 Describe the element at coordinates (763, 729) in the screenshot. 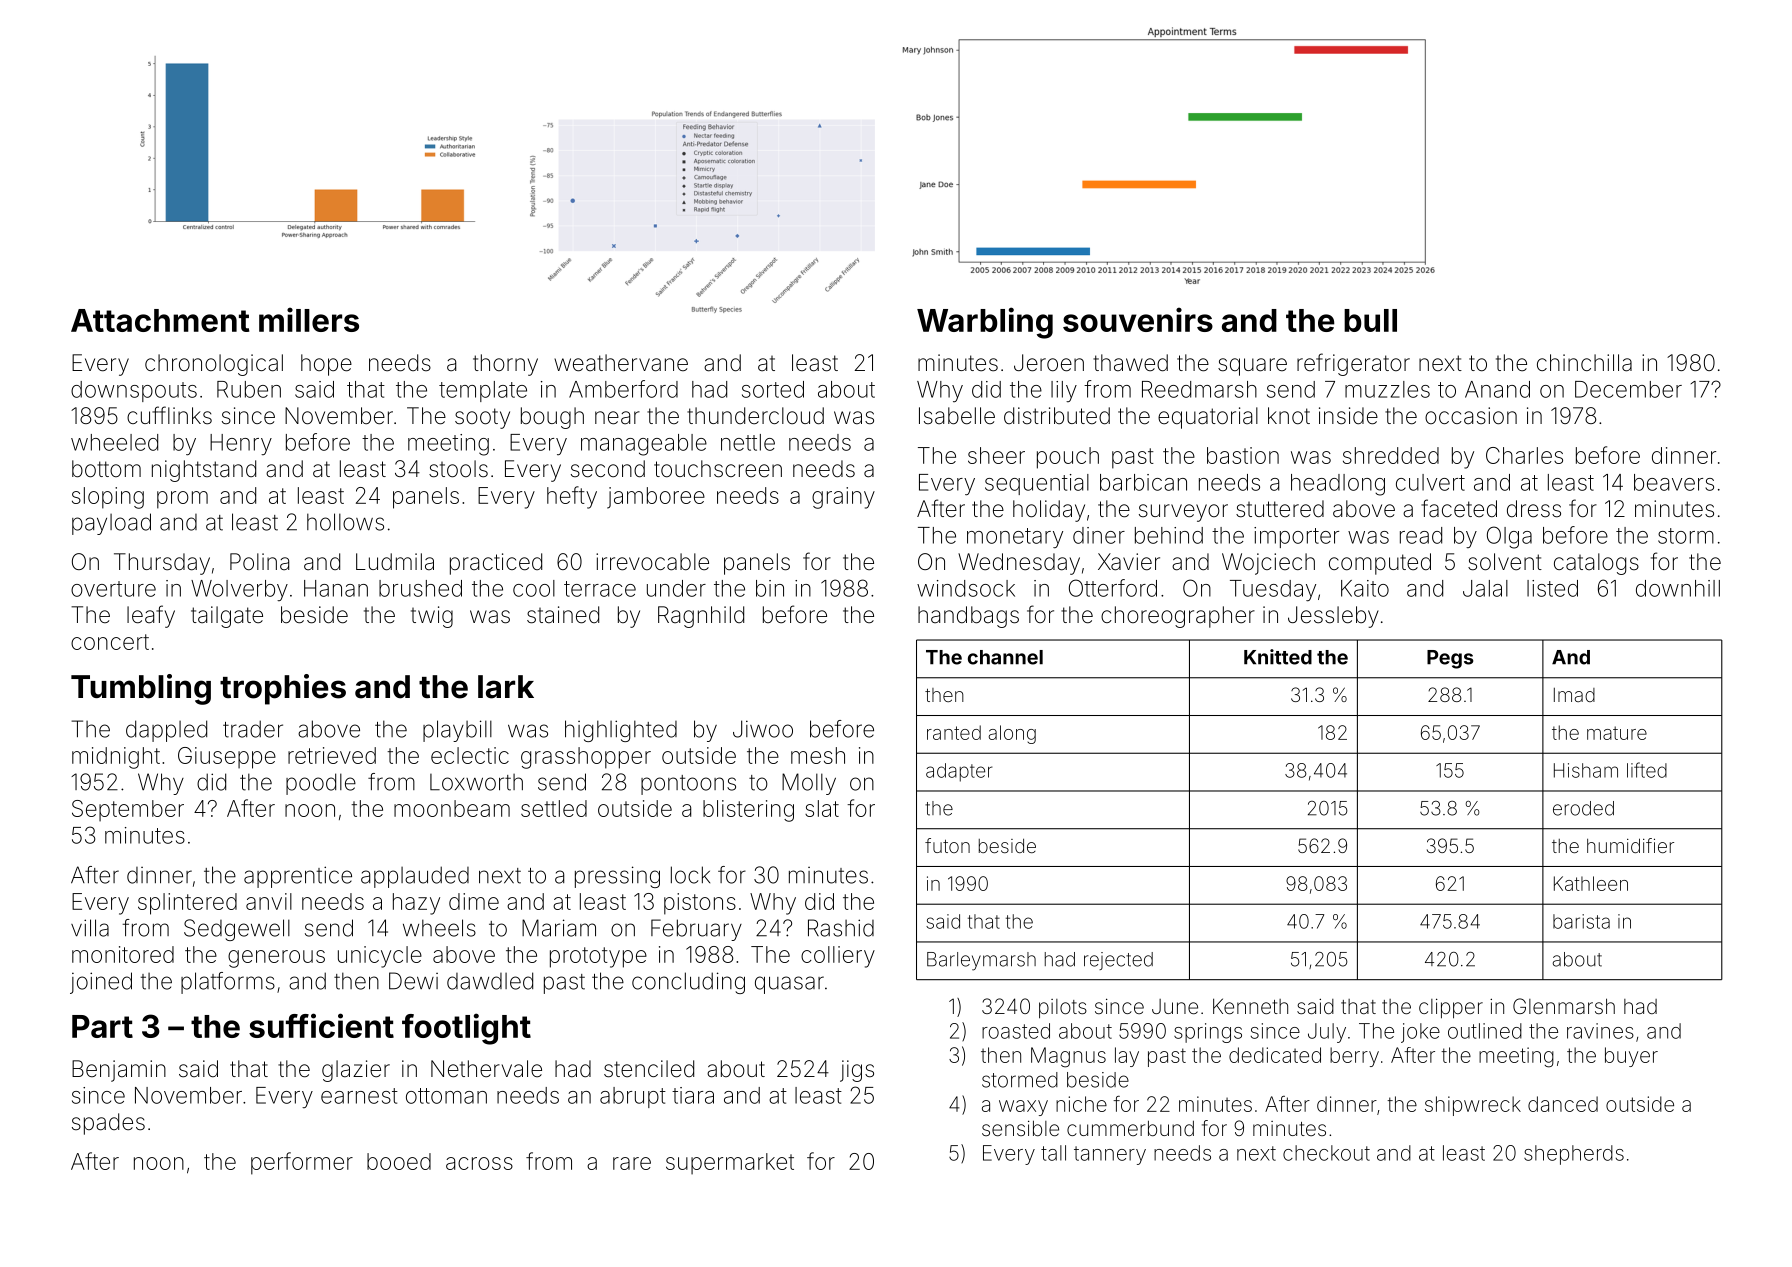

I see `Jiwoo` at that location.
